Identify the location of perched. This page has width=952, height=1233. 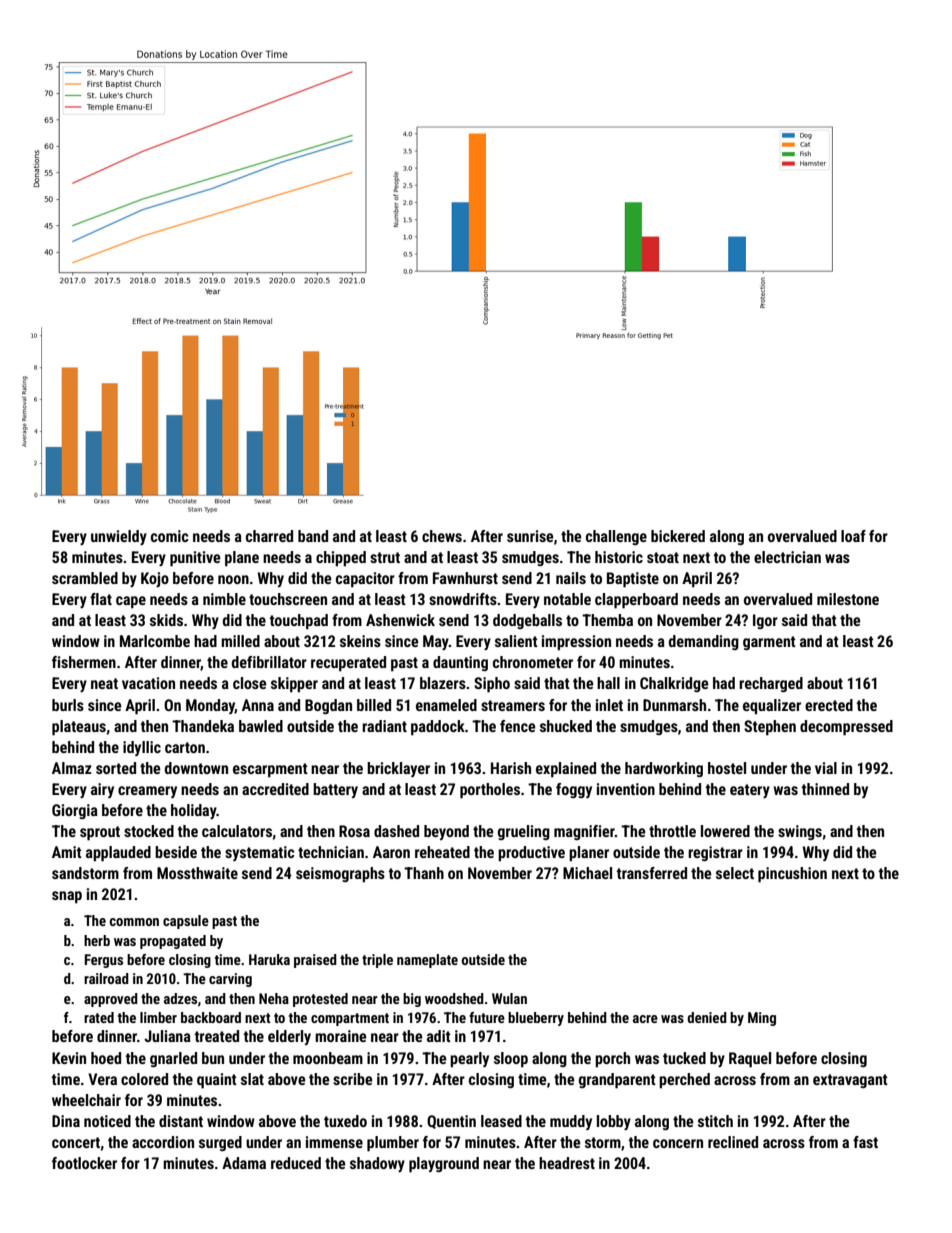
(684, 1081).
